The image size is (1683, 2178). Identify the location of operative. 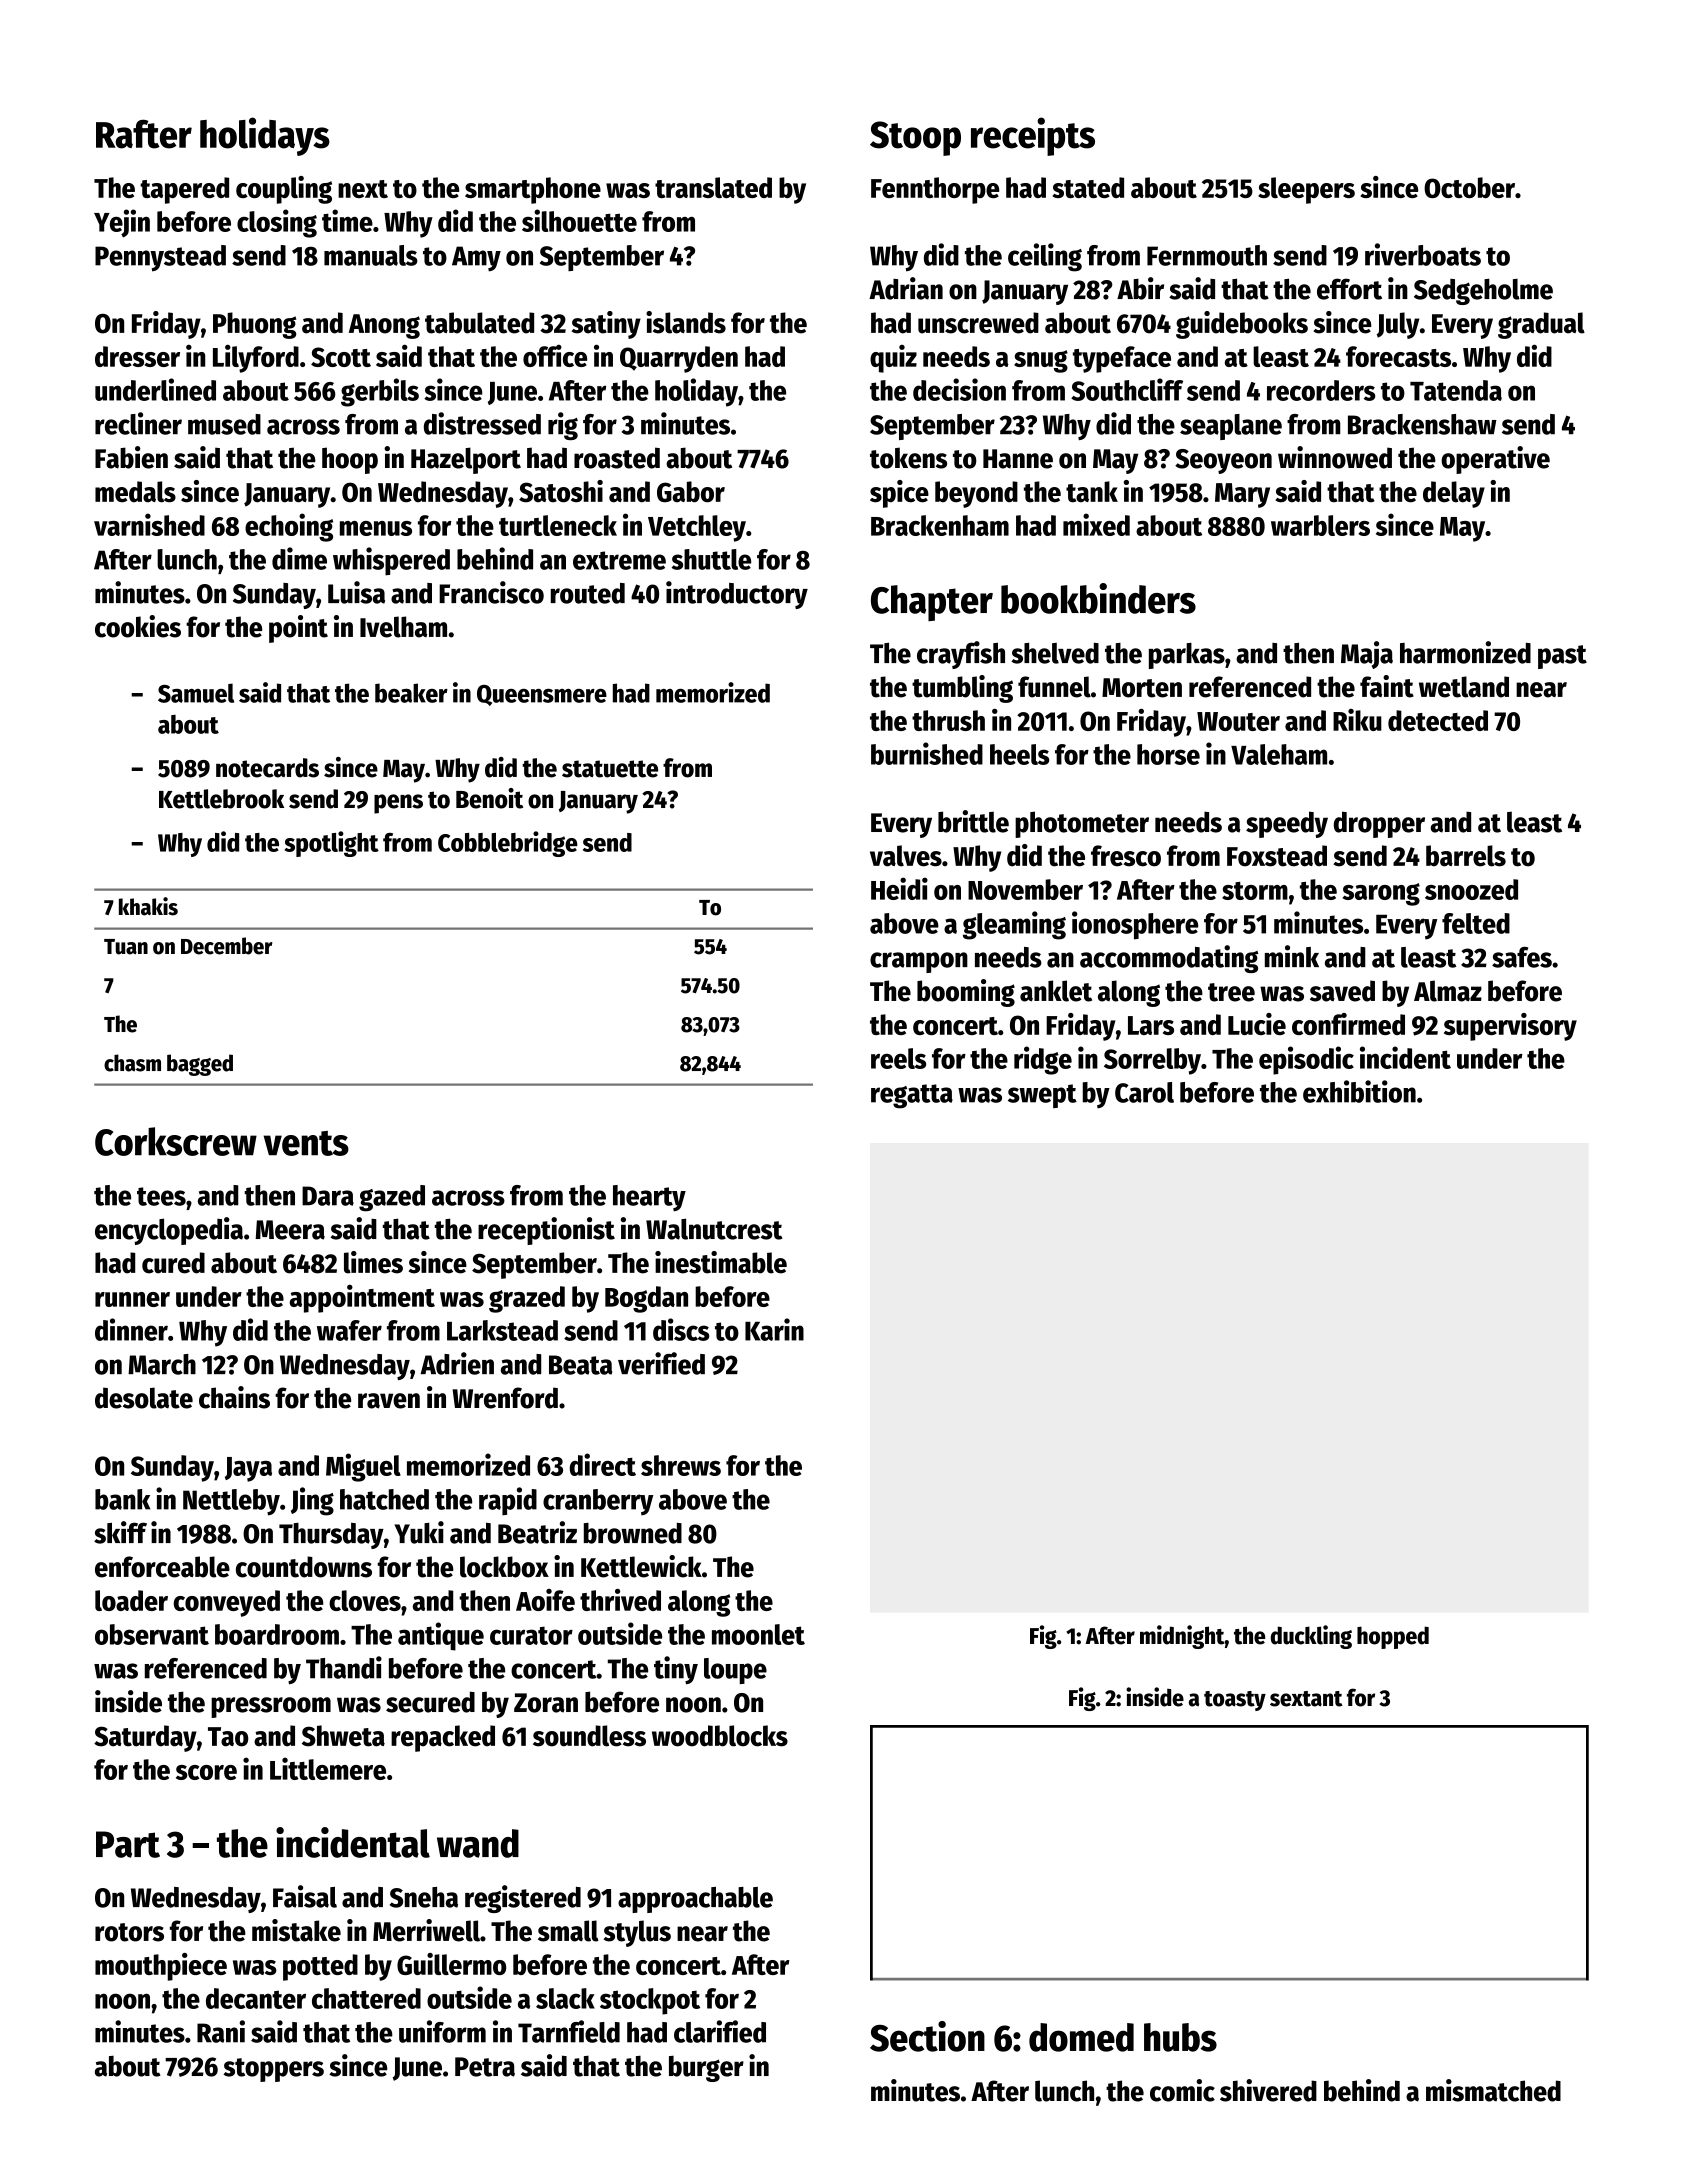
(1495, 460).
